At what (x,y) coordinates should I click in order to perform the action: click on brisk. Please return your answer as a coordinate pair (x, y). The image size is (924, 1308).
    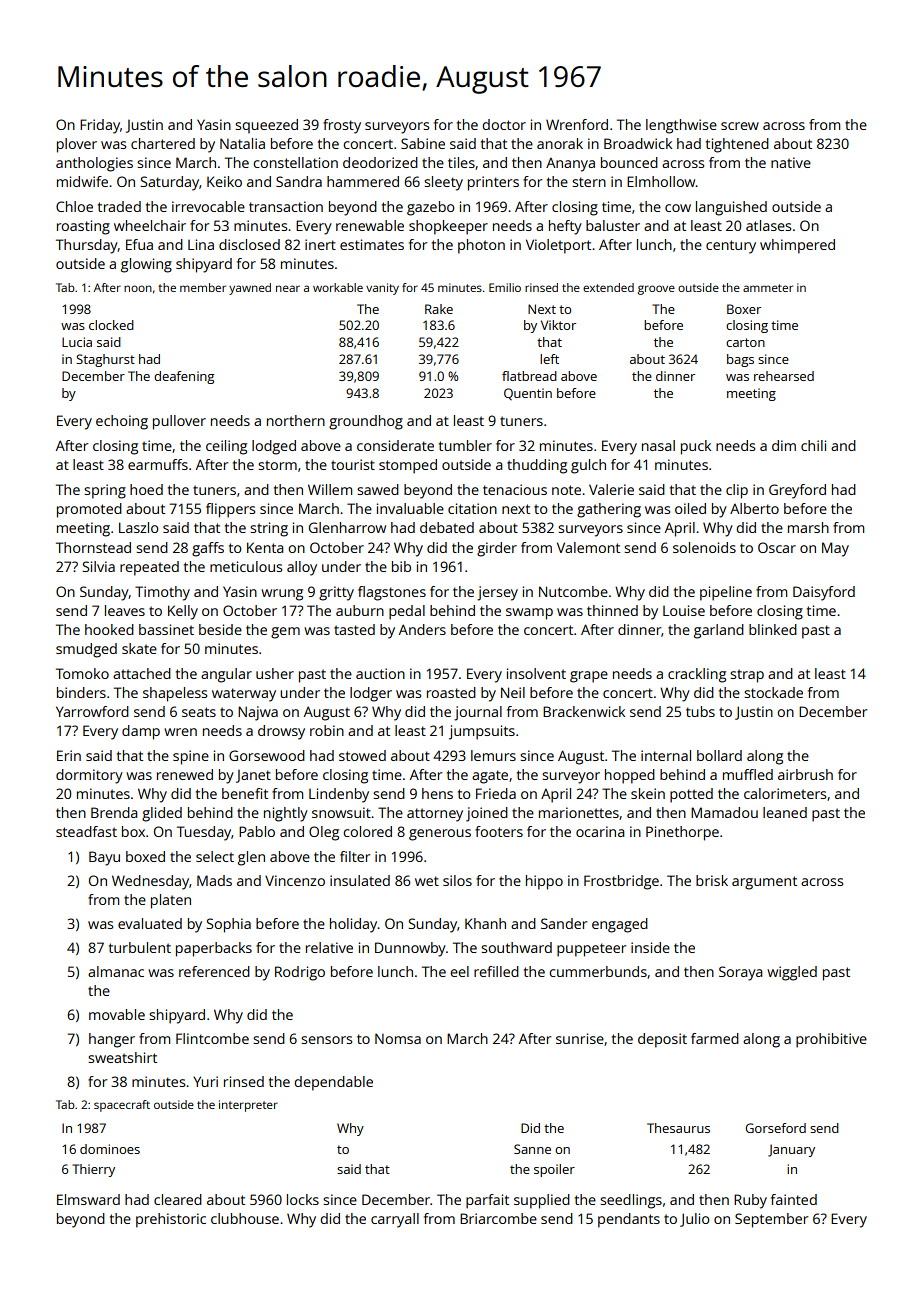
    Looking at the image, I should click on (712, 880).
